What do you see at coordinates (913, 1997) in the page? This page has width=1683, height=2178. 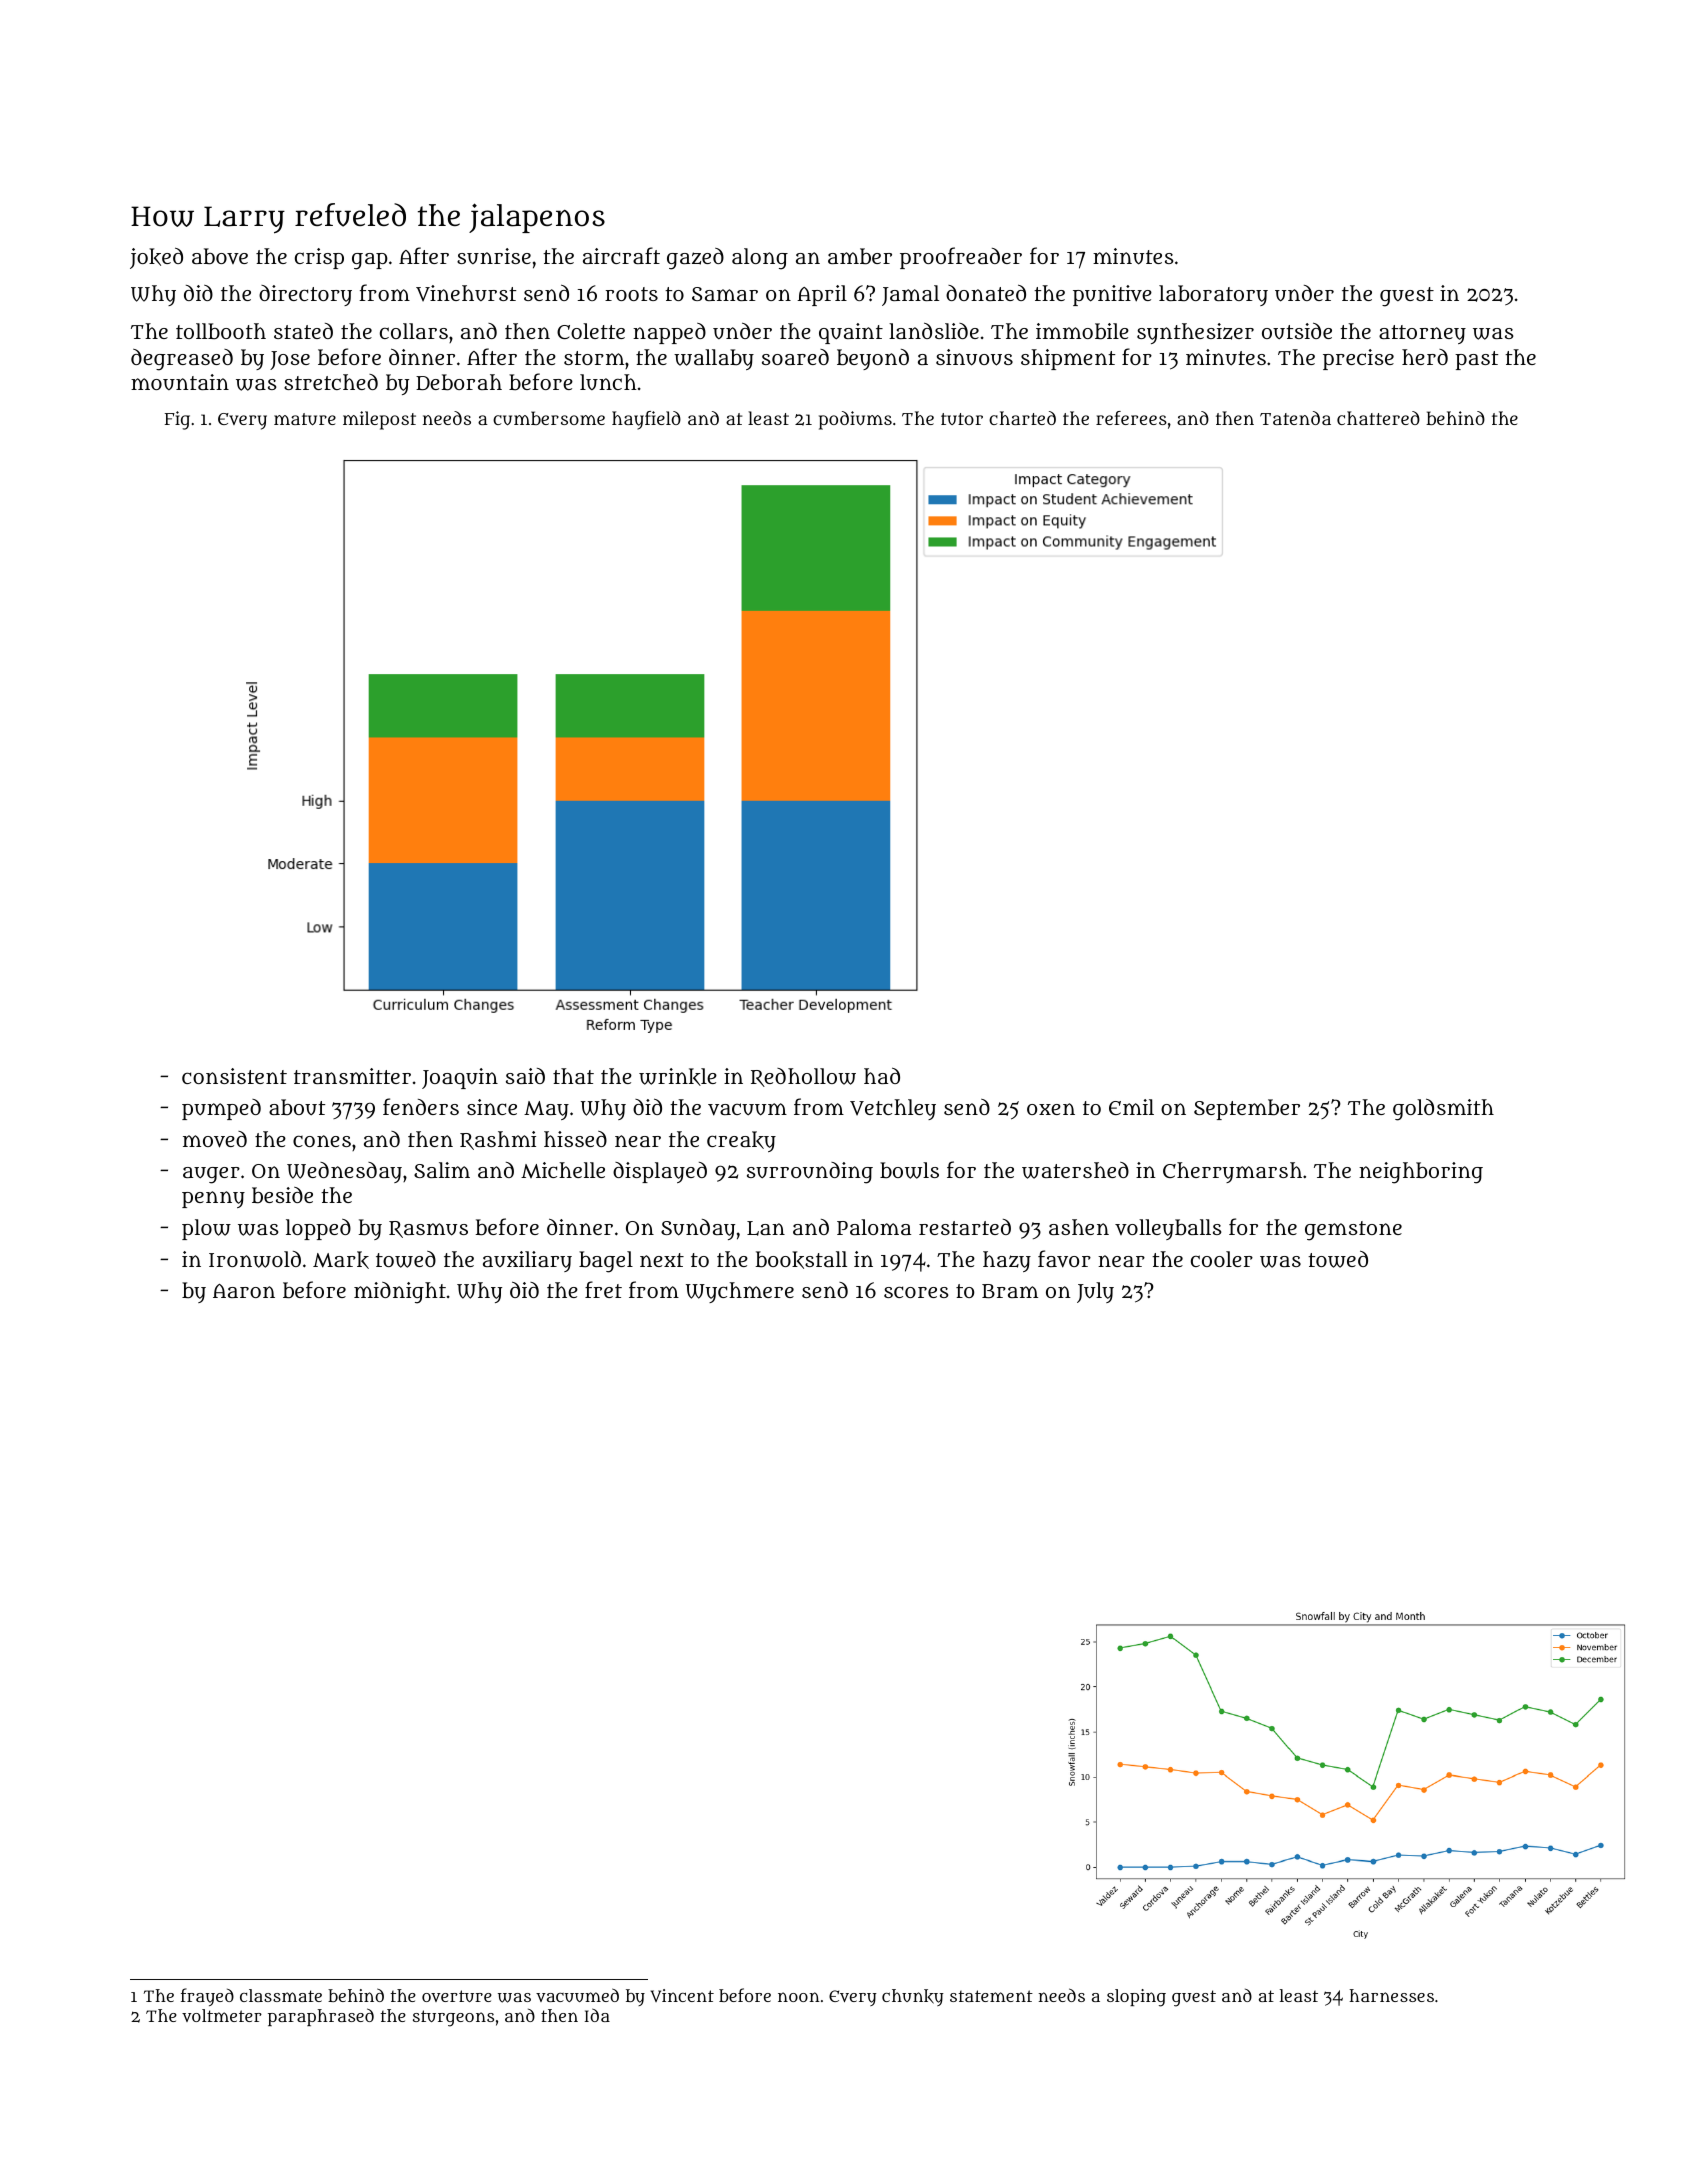 I see `chunky` at bounding box center [913, 1997].
